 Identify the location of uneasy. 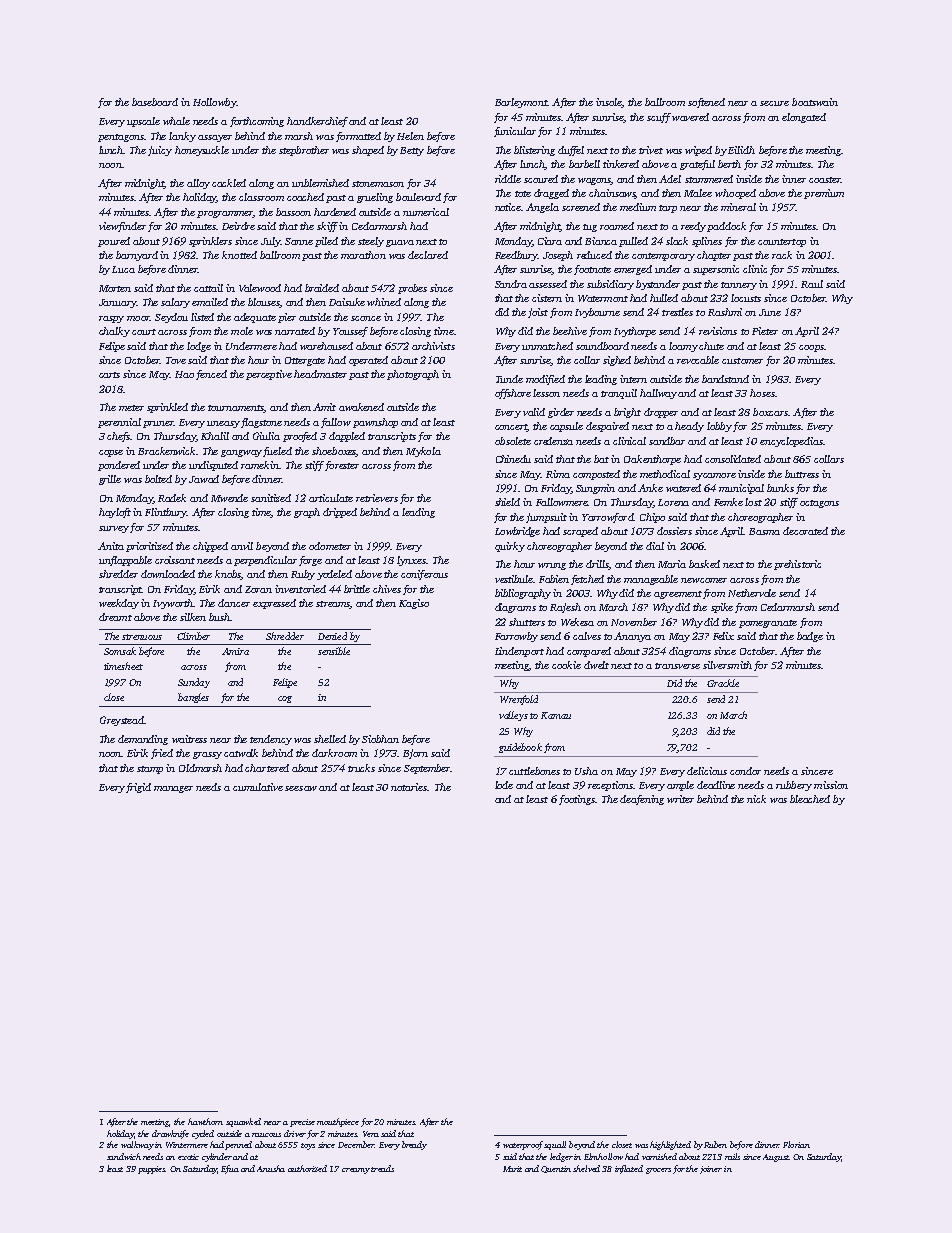
(223, 424).
